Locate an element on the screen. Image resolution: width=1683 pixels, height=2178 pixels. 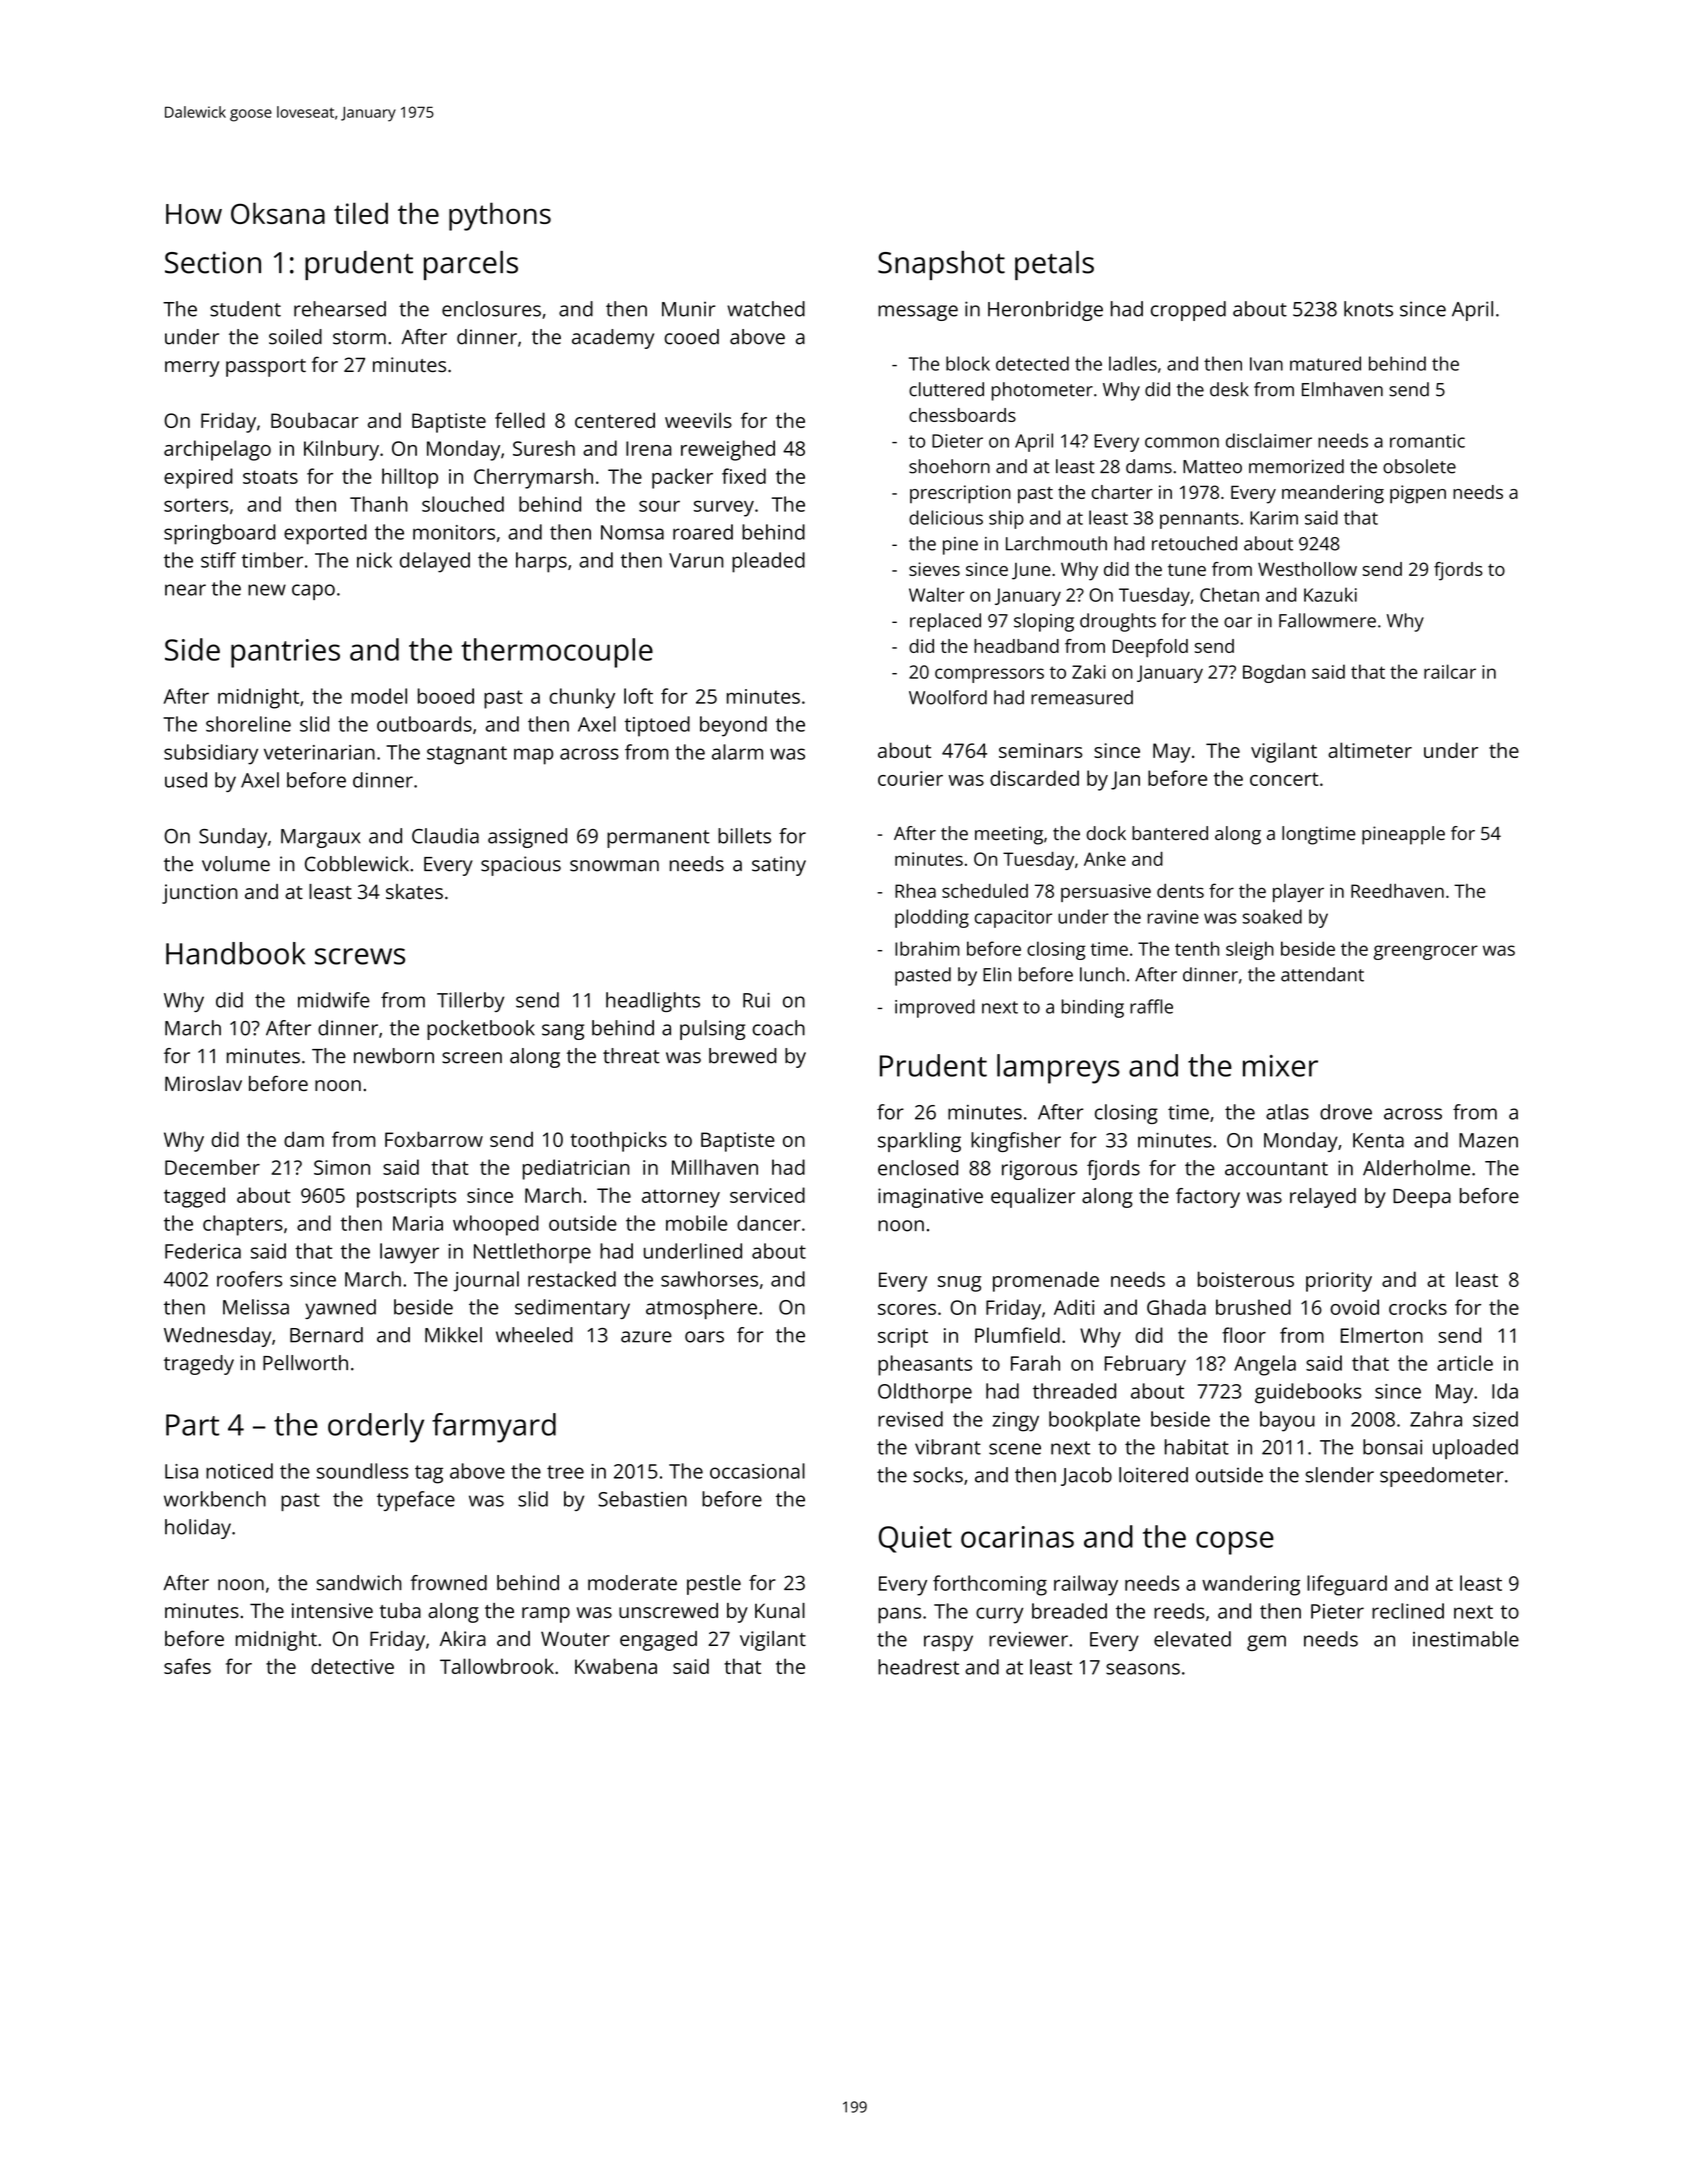
Miroslav is located at coordinates (203, 1083).
